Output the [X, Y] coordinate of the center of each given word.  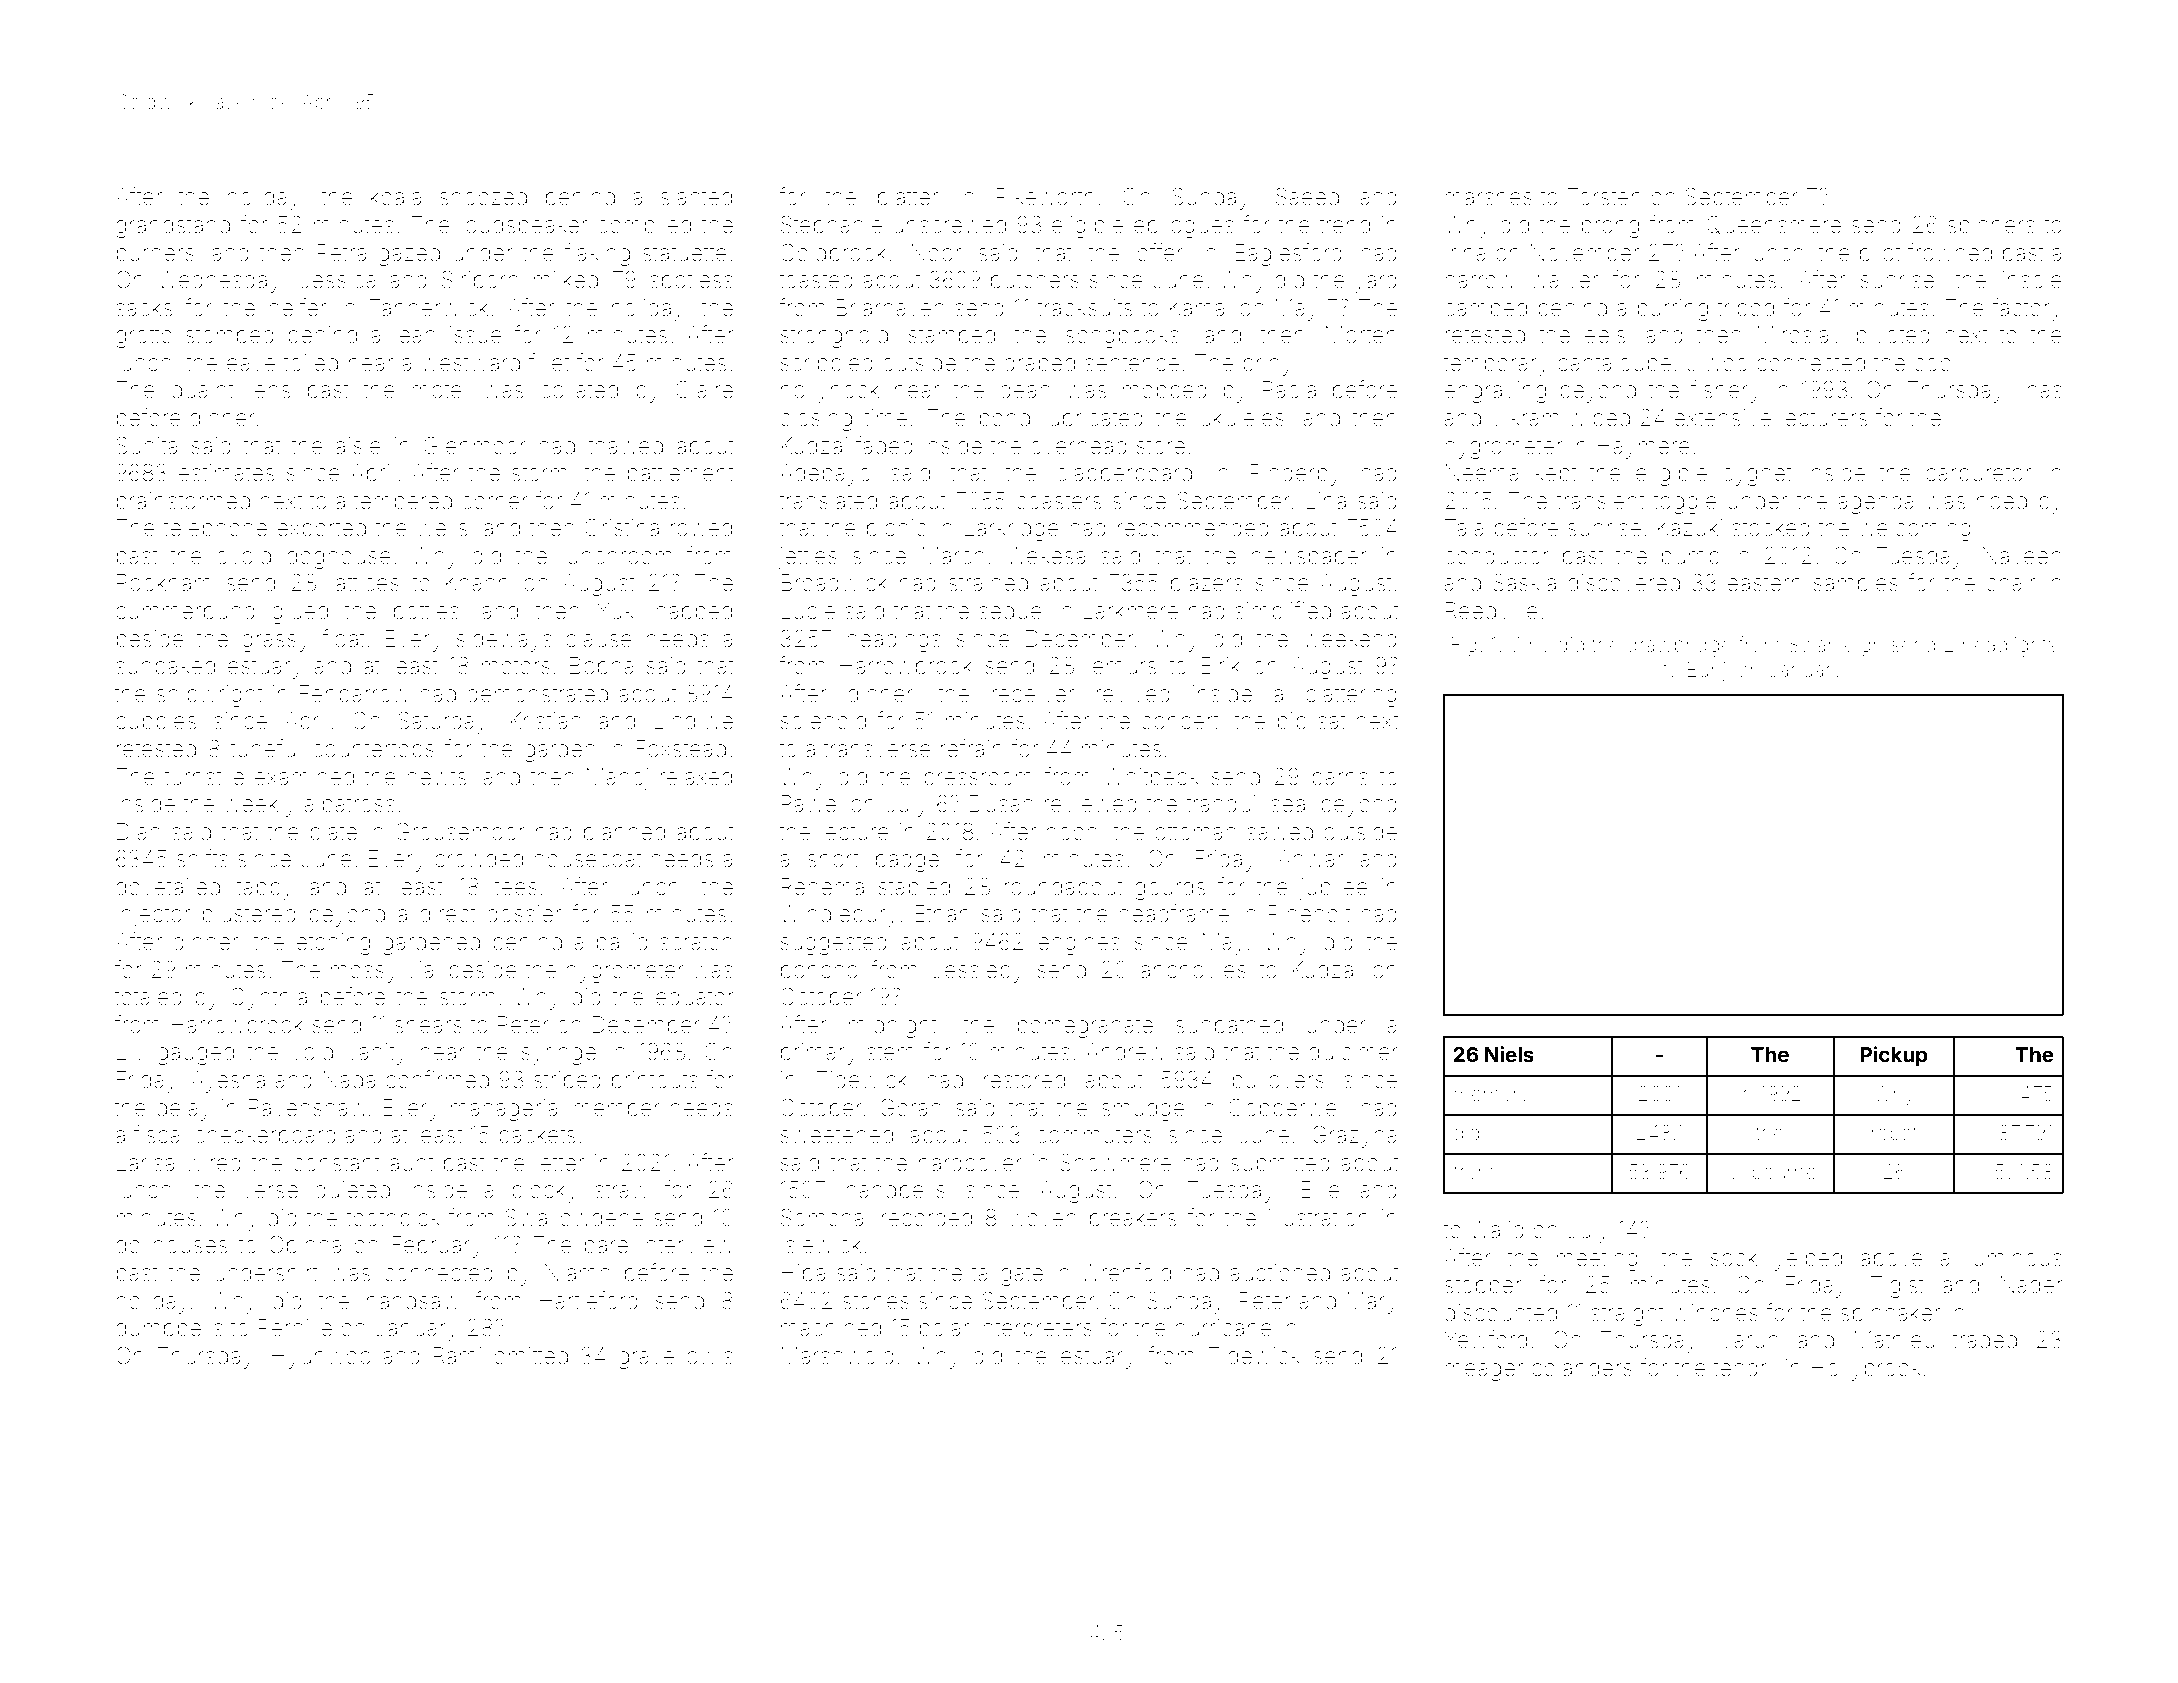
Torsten [1604, 197]
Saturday [442, 723]
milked [566, 280]
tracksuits [1085, 308]
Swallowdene [574, 1218]
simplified [1283, 612]
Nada [349, 1080]
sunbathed [1229, 1025]
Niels [1509, 1054]
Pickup [1893, 1056]
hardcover [970, 1163]
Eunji [1709, 671]
